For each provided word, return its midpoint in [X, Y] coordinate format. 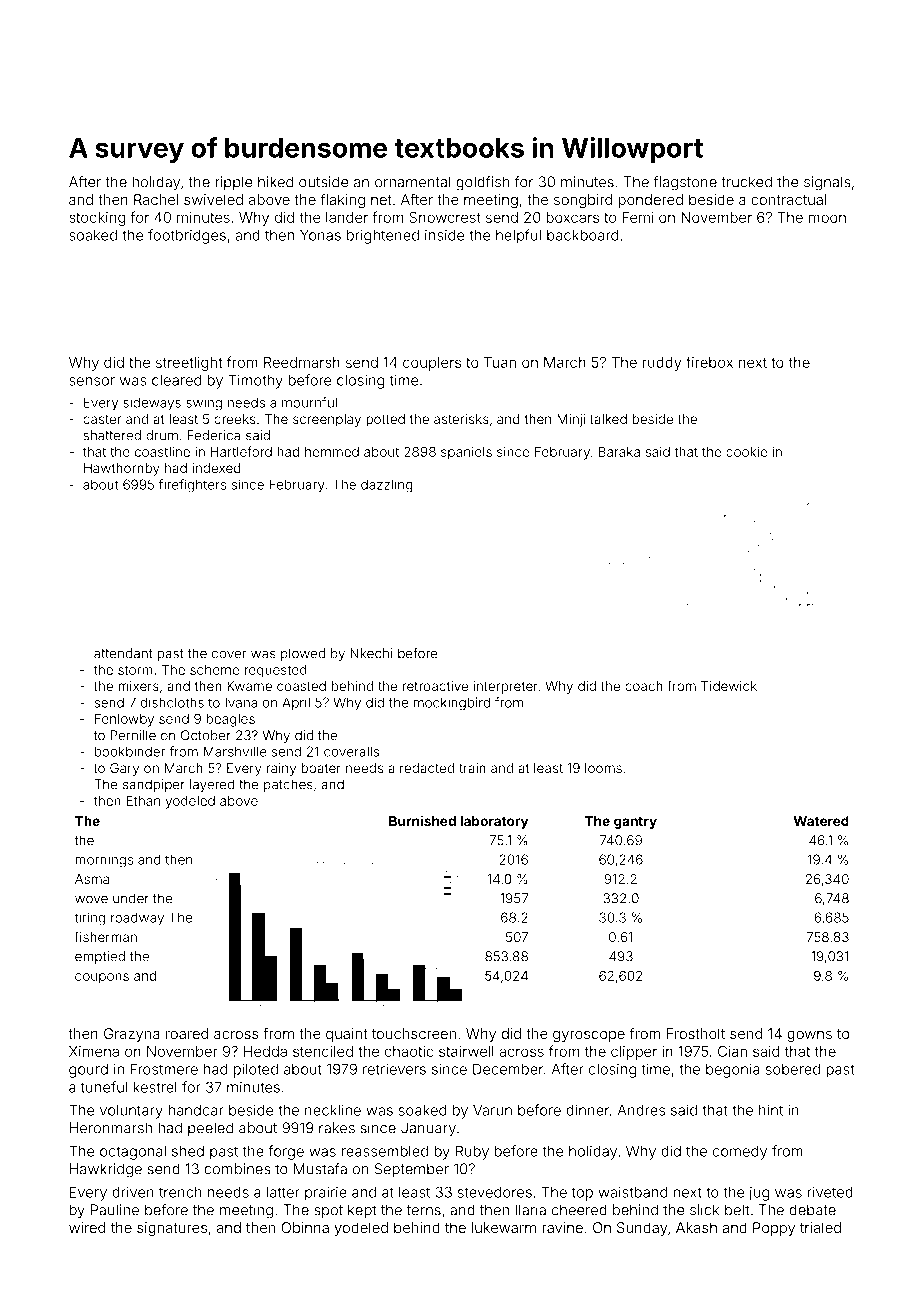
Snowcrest [445, 217]
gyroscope [589, 1036]
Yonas [320, 235]
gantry [635, 823]
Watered [821, 821]
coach [644, 686]
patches [288, 785]
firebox [709, 362]
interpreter [506, 687]
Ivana [241, 703]
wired [87, 1227]
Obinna [305, 1227]
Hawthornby [122, 469]
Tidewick [729, 686]
